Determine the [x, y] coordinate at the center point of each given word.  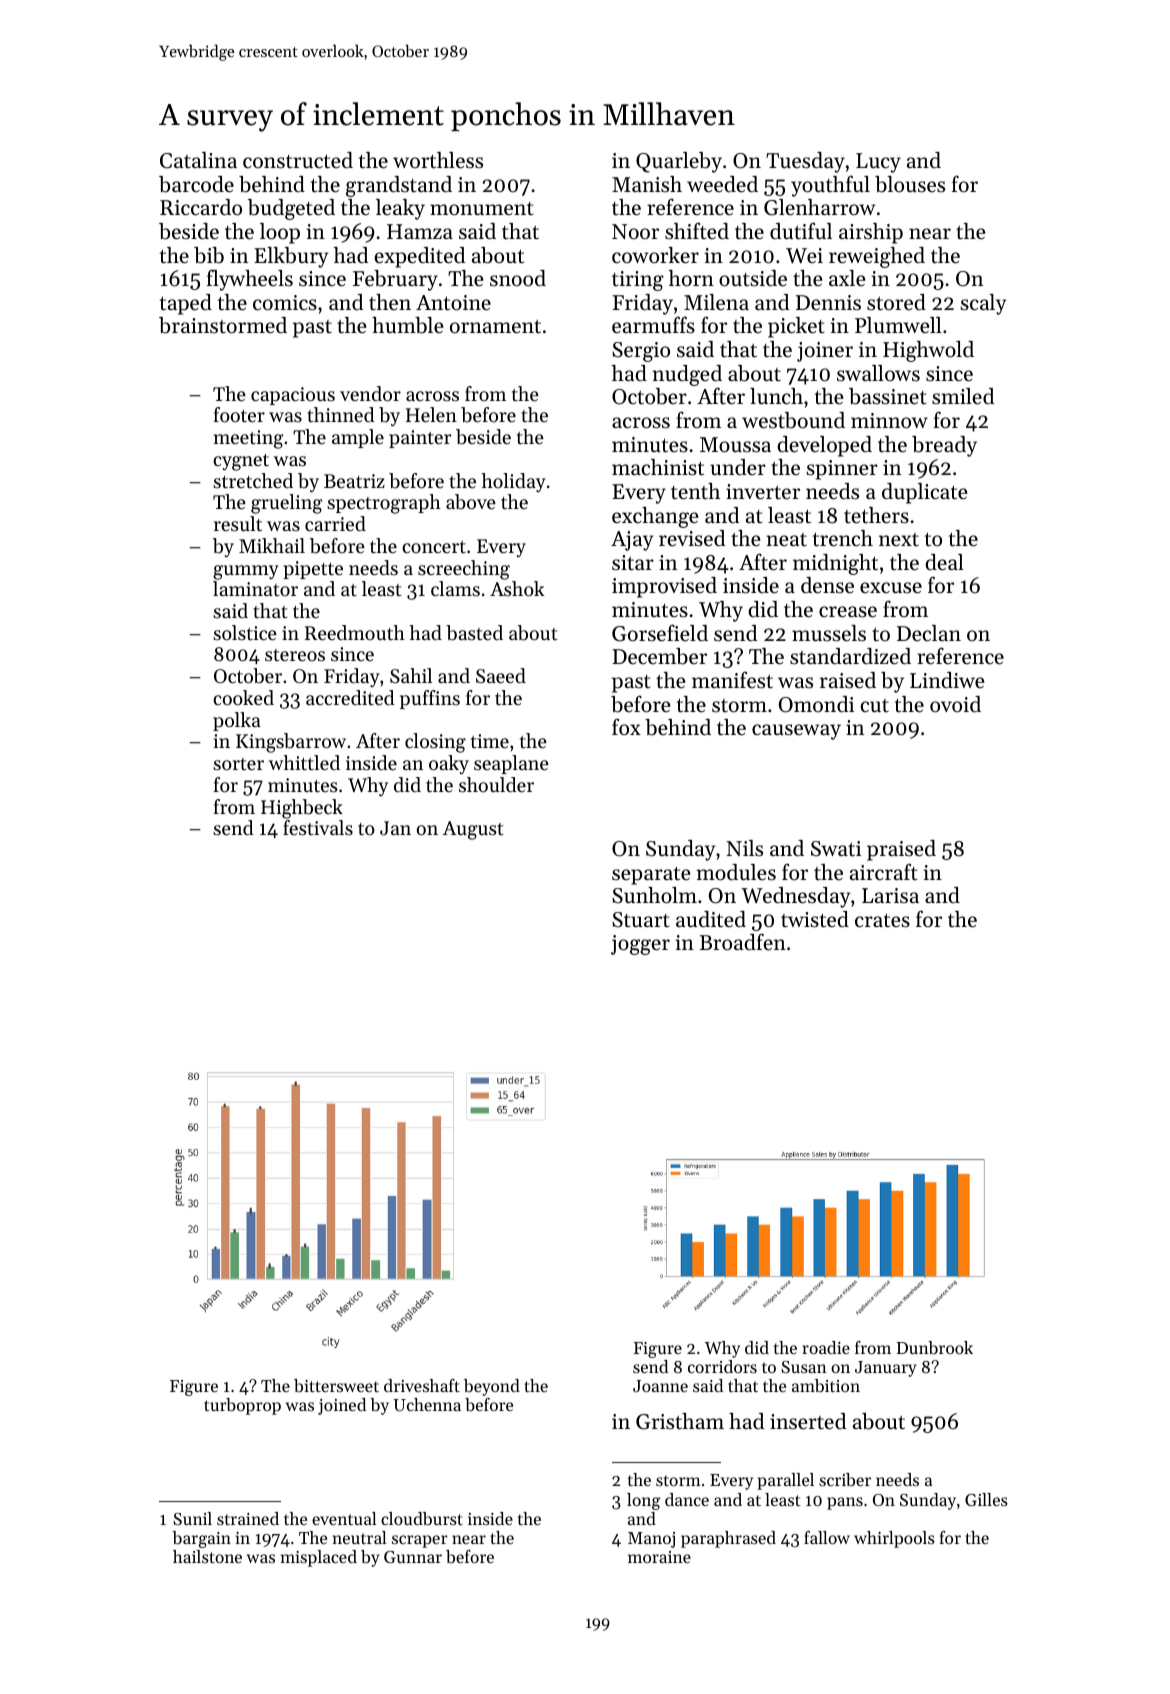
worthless [438, 160]
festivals [318, 828]
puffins [430, 699]
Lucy [878, 163]
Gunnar [413, 1557]
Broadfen [743, 942]
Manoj [651, 1540]
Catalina [198, 160]
